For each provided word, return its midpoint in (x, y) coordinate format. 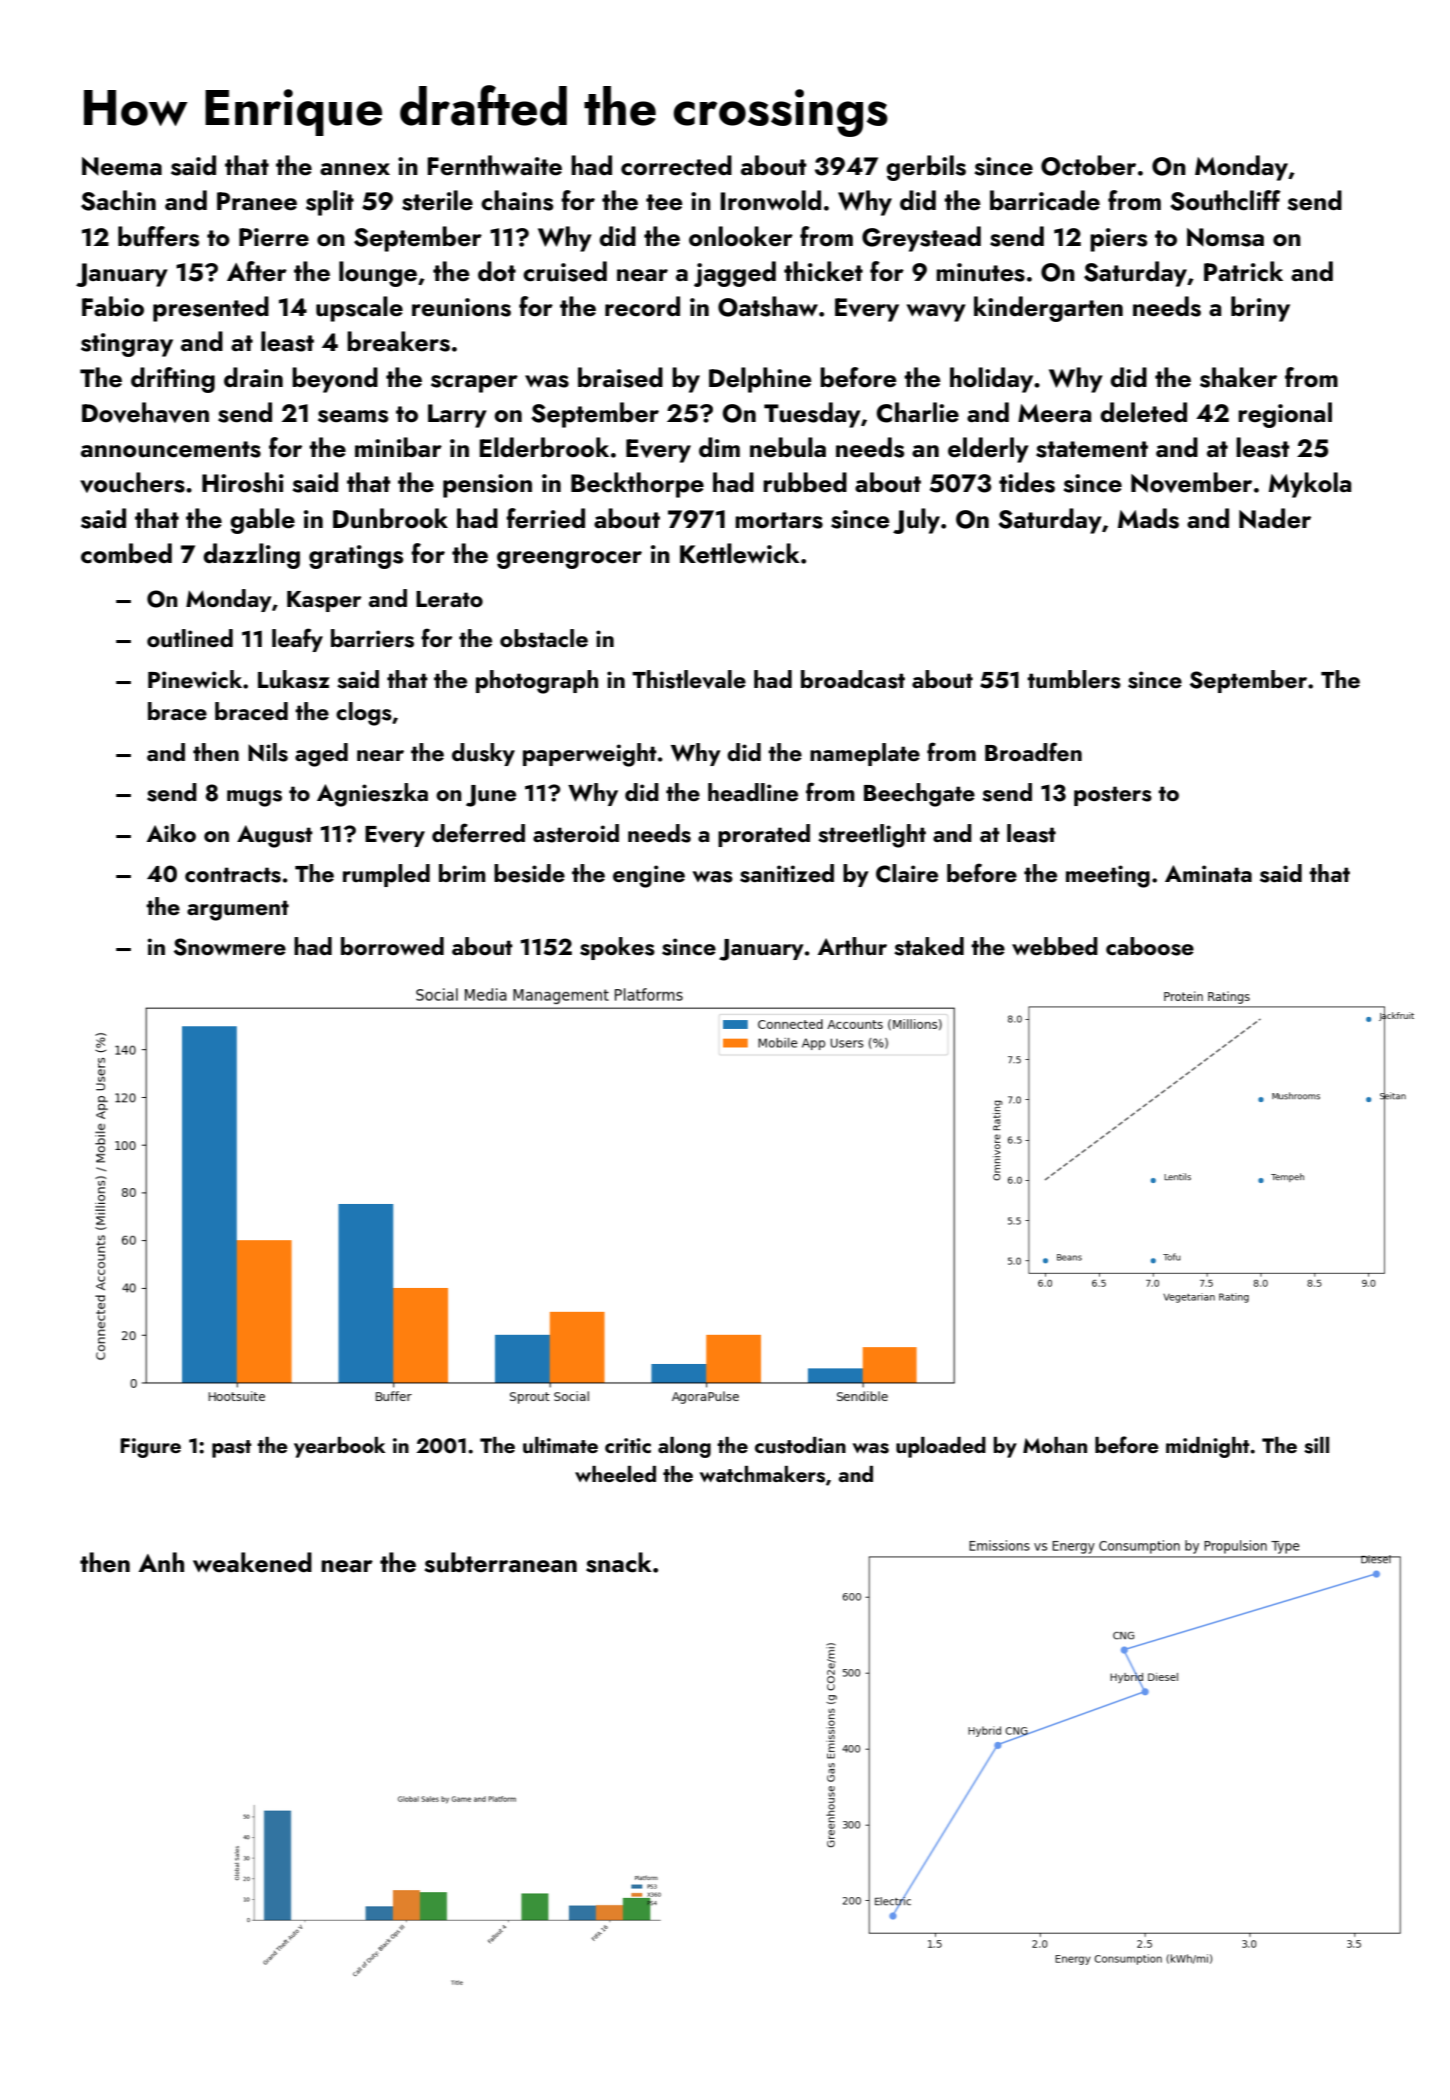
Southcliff (1225, 200)
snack (619, 1562)
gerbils (926, 168)
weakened (252, 1562)
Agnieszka (372, 795)
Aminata (1208, 873)
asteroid (576, 833)
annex (355, 169)
